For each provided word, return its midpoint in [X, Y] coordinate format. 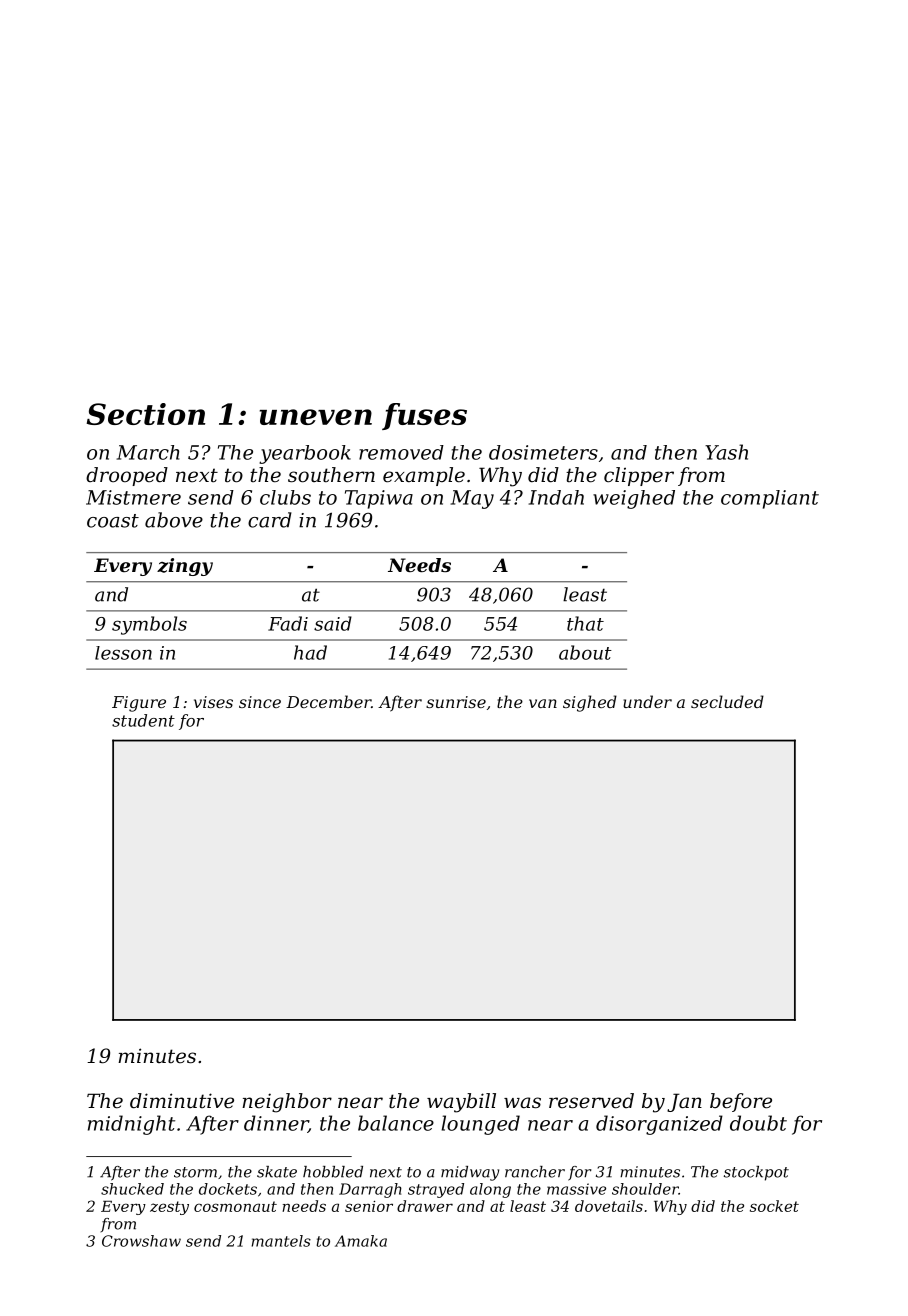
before [741, 1102]
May [472, 499]
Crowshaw [141, 1241]
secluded [727, 701]
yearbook [305, 454]
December [328, 701]
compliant [770, 499]
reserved [591, 1101]
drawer [425, 1206]
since [260, 702]
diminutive [182, 1101]
